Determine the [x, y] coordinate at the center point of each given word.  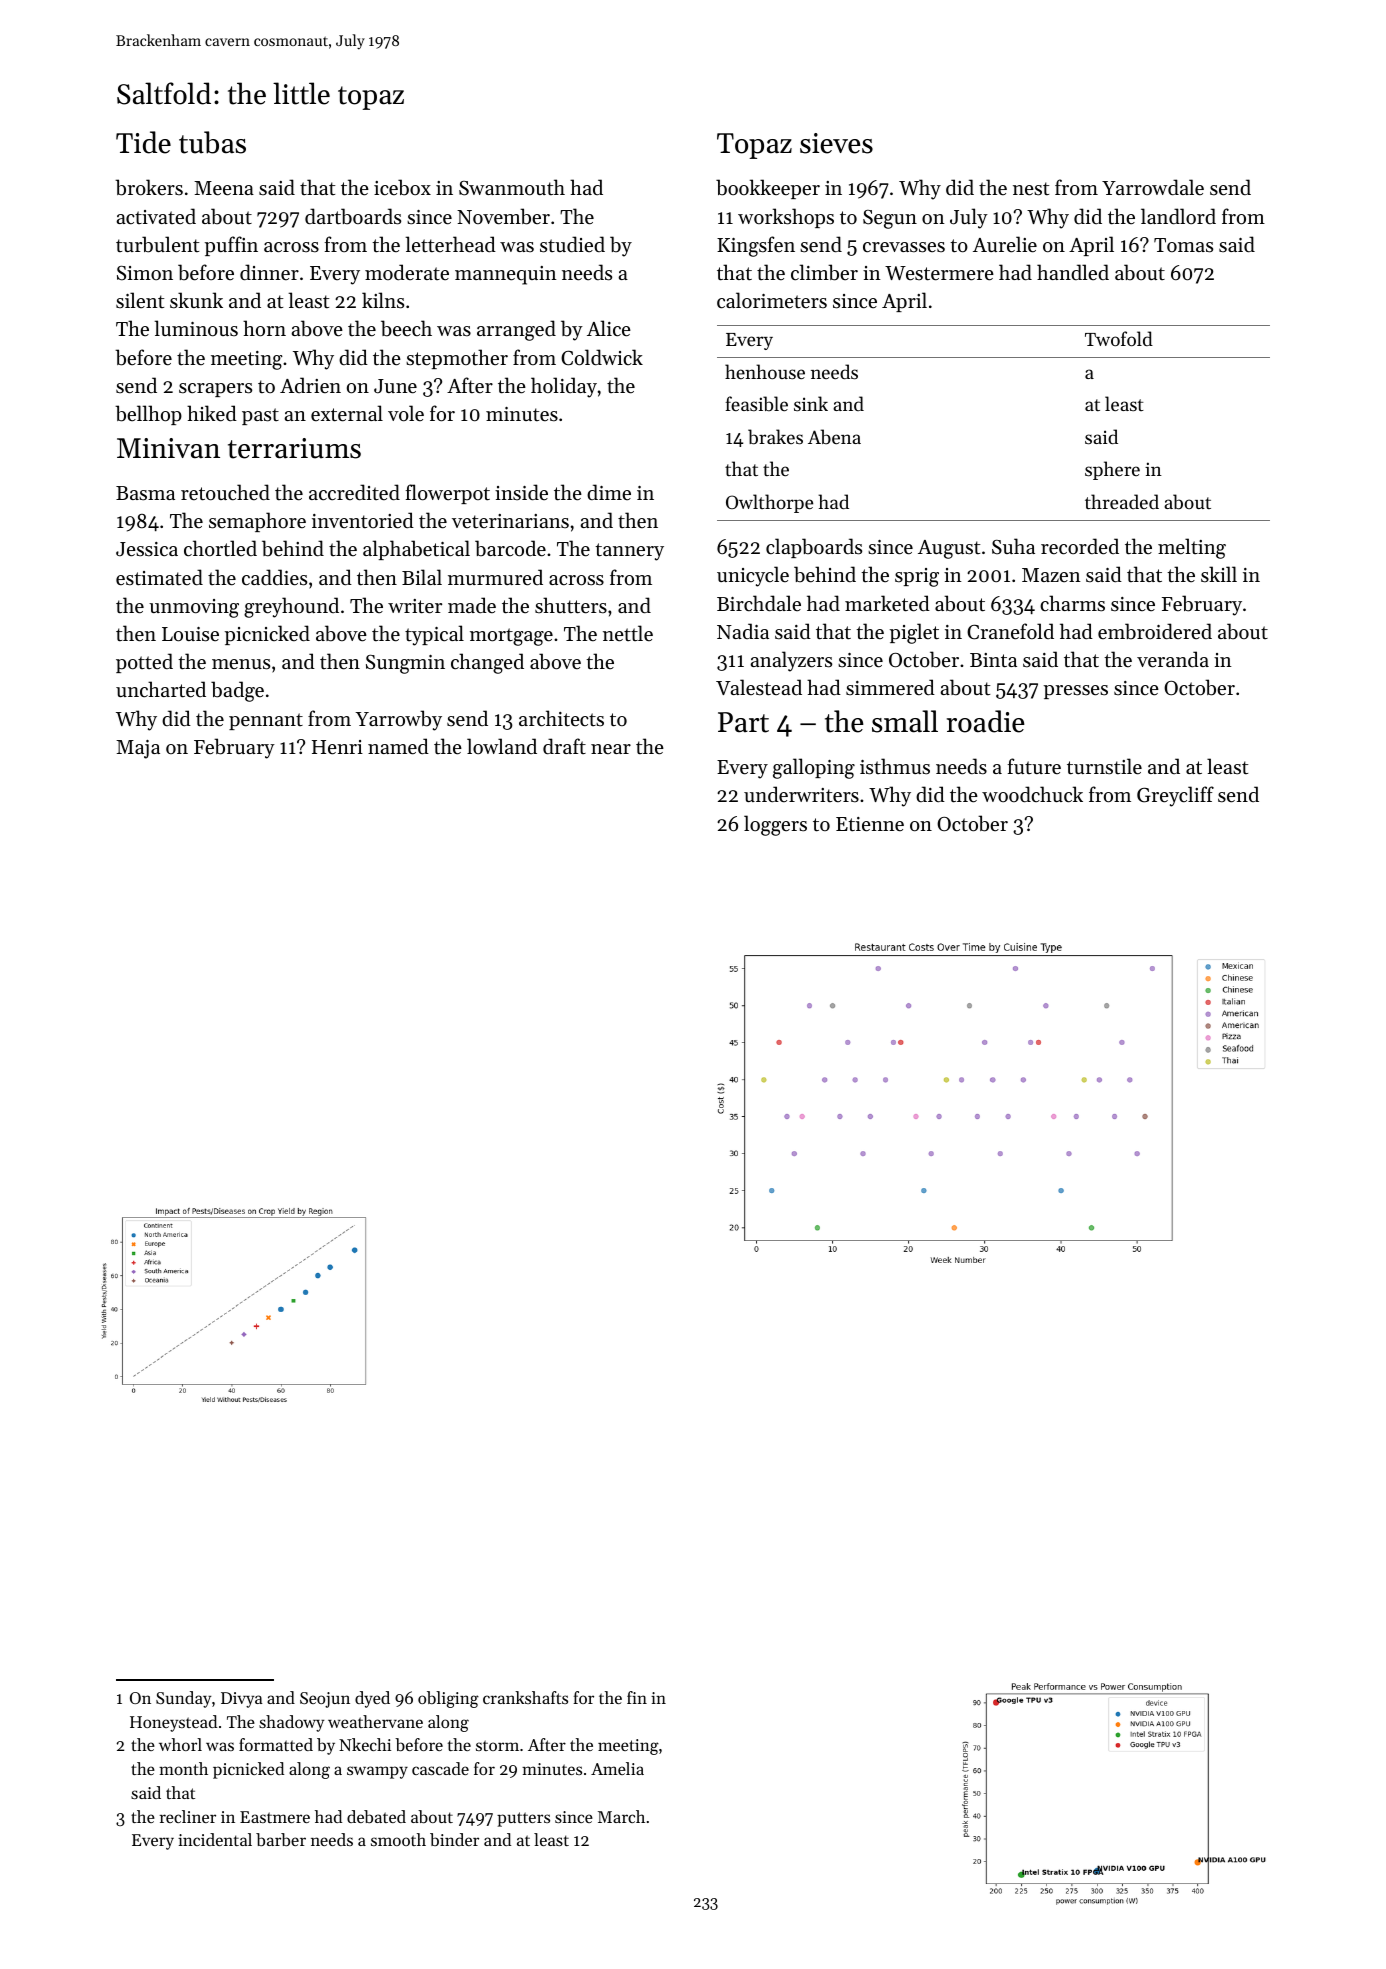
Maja [138, 749]
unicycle [753, 576]
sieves [836, 143]
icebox [402, 187]
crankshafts [525, 1697]
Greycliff [1175, 796]
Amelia [617, 1768]
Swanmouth [512, 187]
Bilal [422, 577]
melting [1192, 548]
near [611, 749]
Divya [242, 1700]
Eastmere [275, 1817]
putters [523, 1819]
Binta [993, 660]
